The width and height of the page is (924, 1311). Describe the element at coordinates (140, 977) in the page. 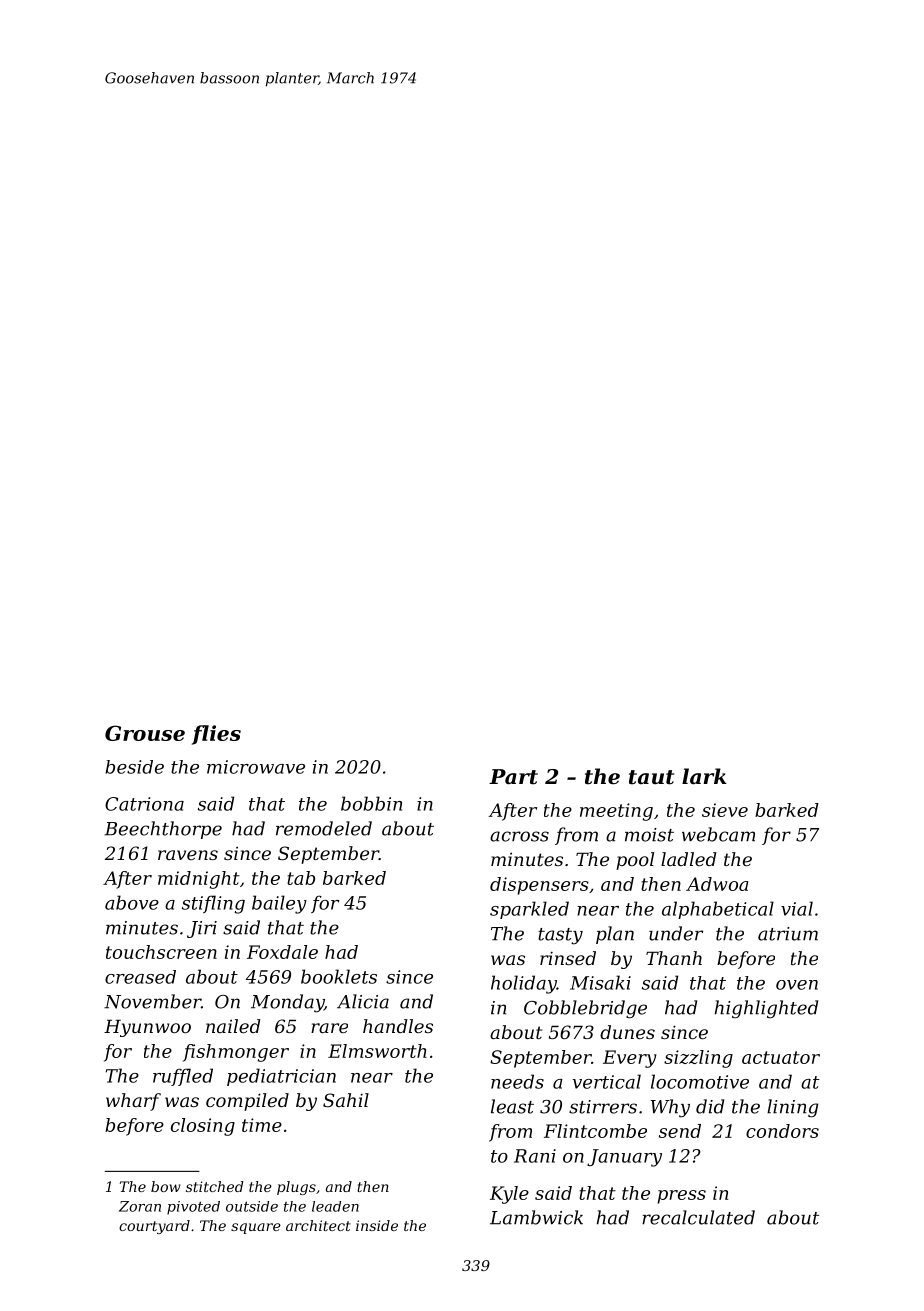

I see `creased` at that location.
